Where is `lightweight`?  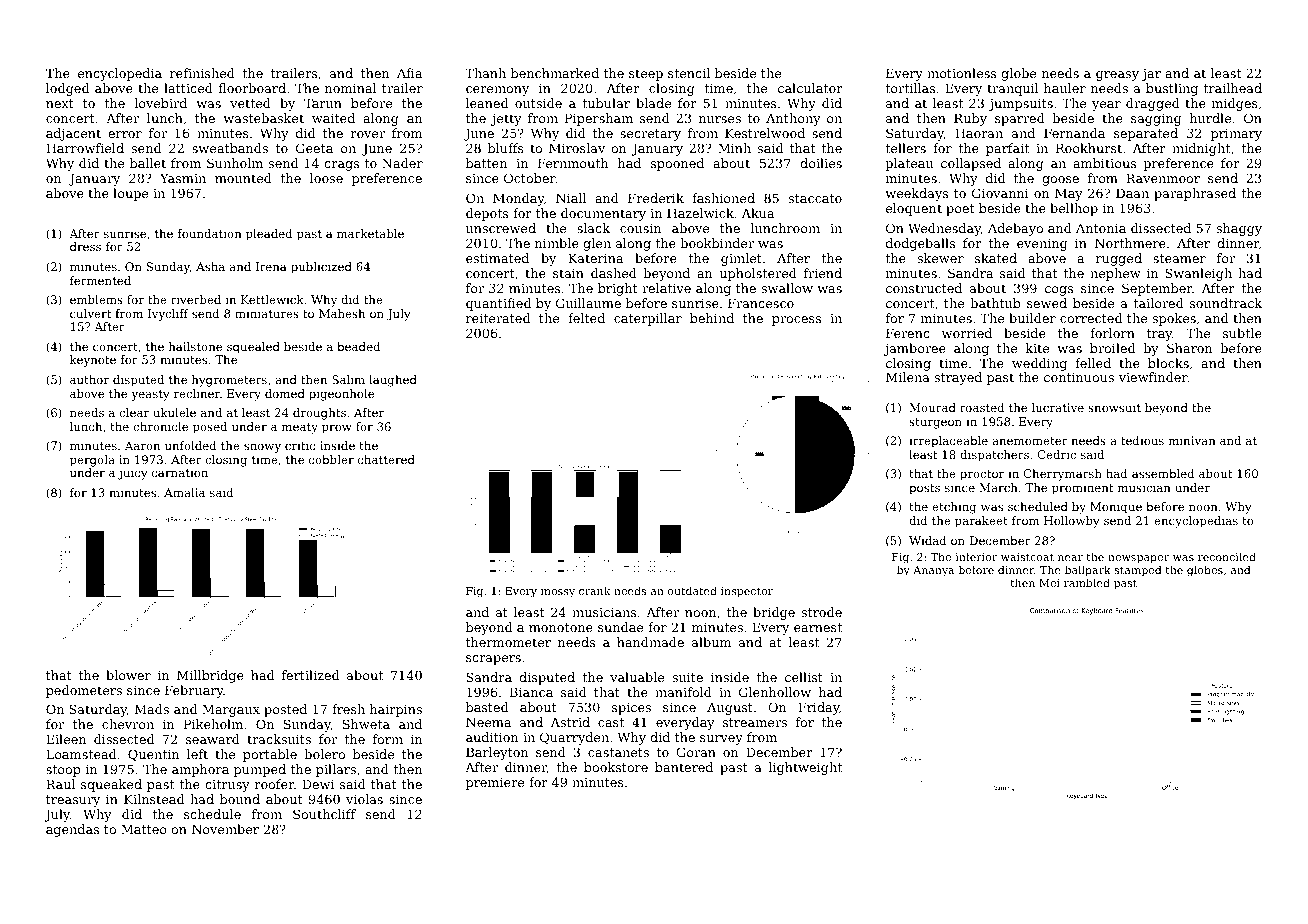
lightweight is located at coordinates (805, 768).
